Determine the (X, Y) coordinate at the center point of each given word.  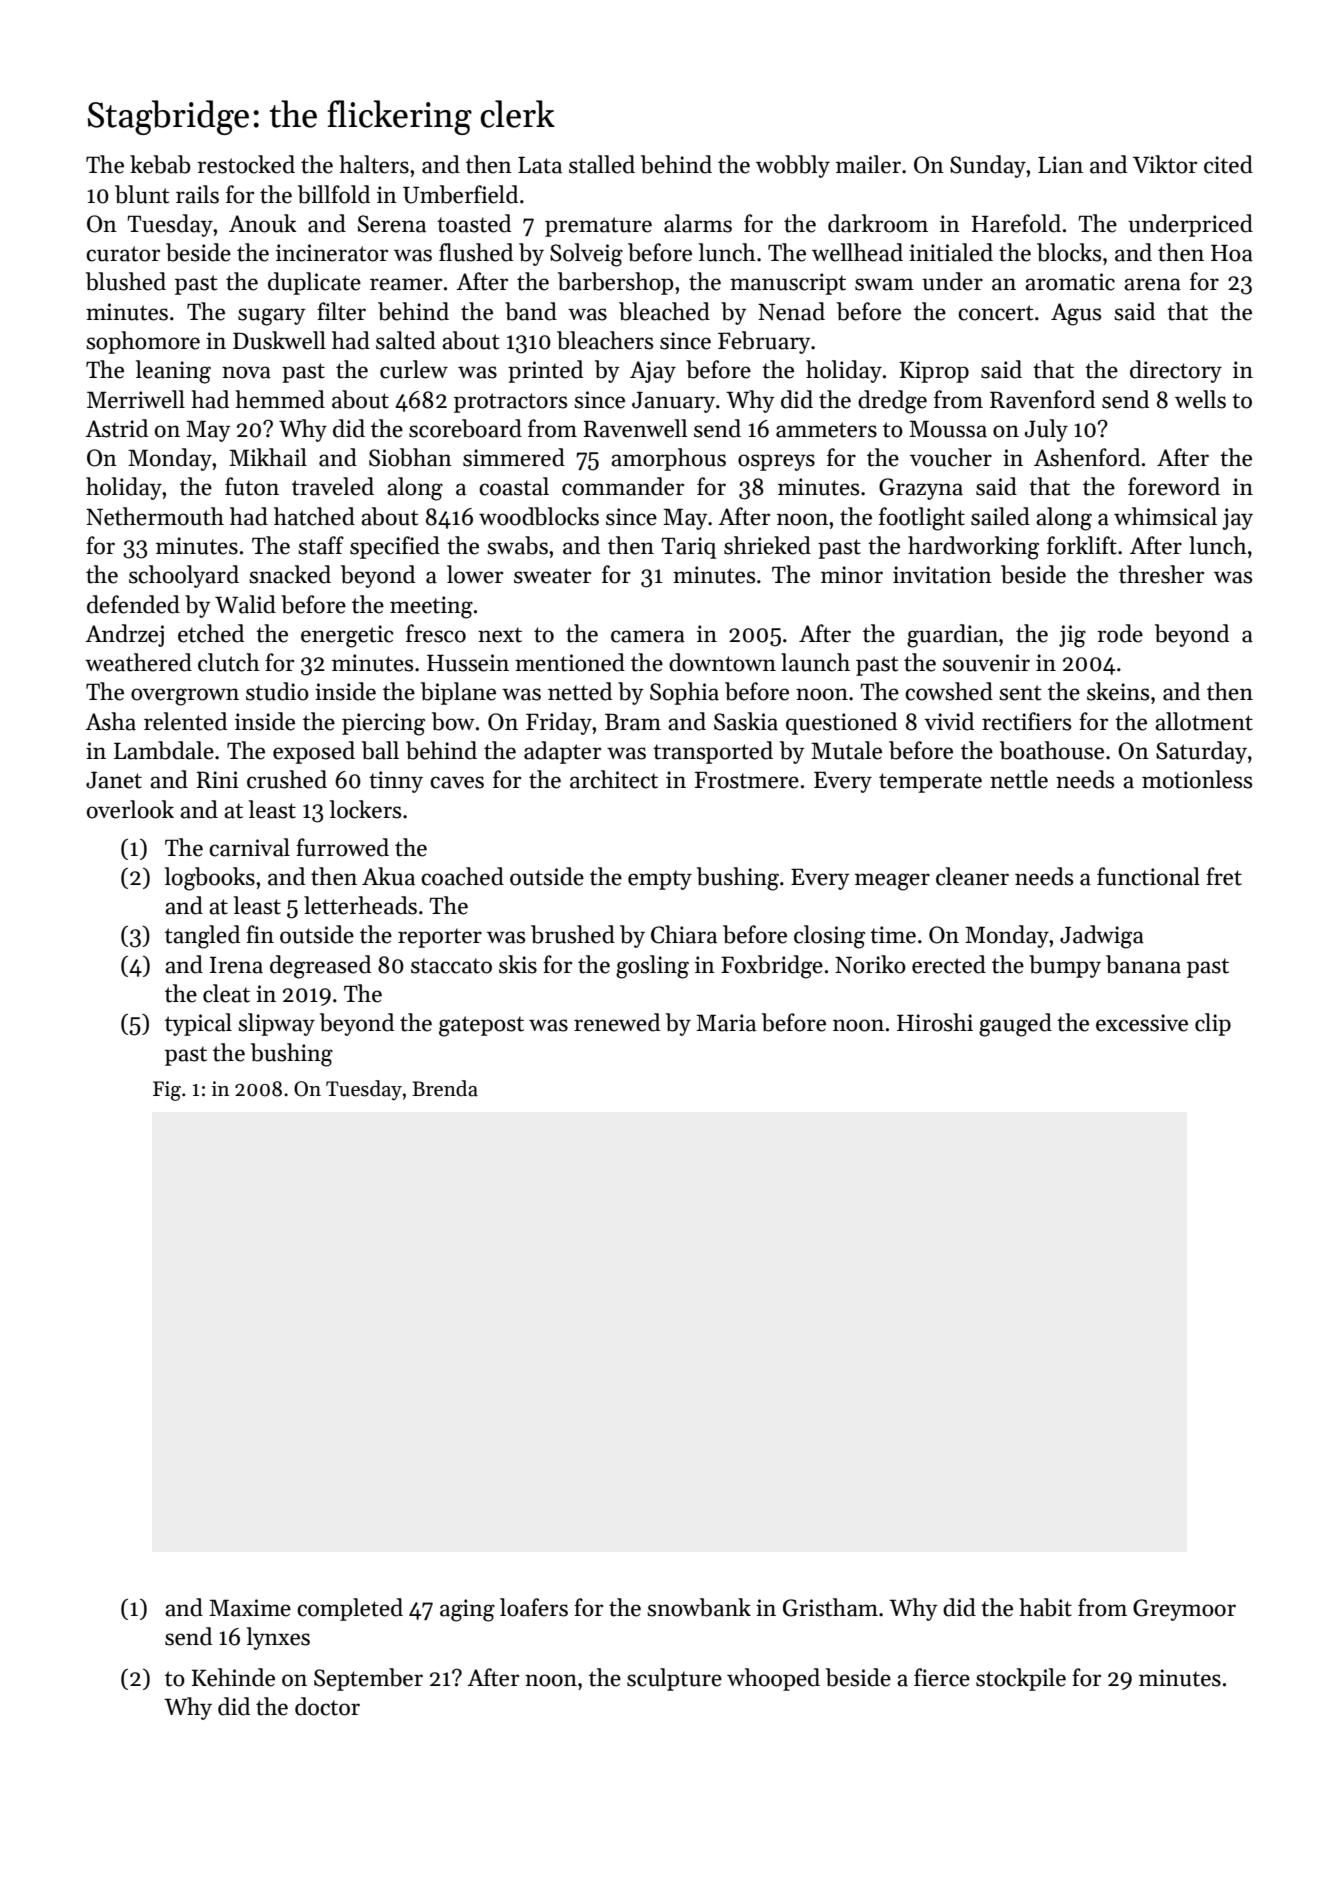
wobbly (793, 166)
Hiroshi (935, 1022)
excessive (1142, 1023)
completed (350, 1609)
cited (1228, 164)
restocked (246, 164)
